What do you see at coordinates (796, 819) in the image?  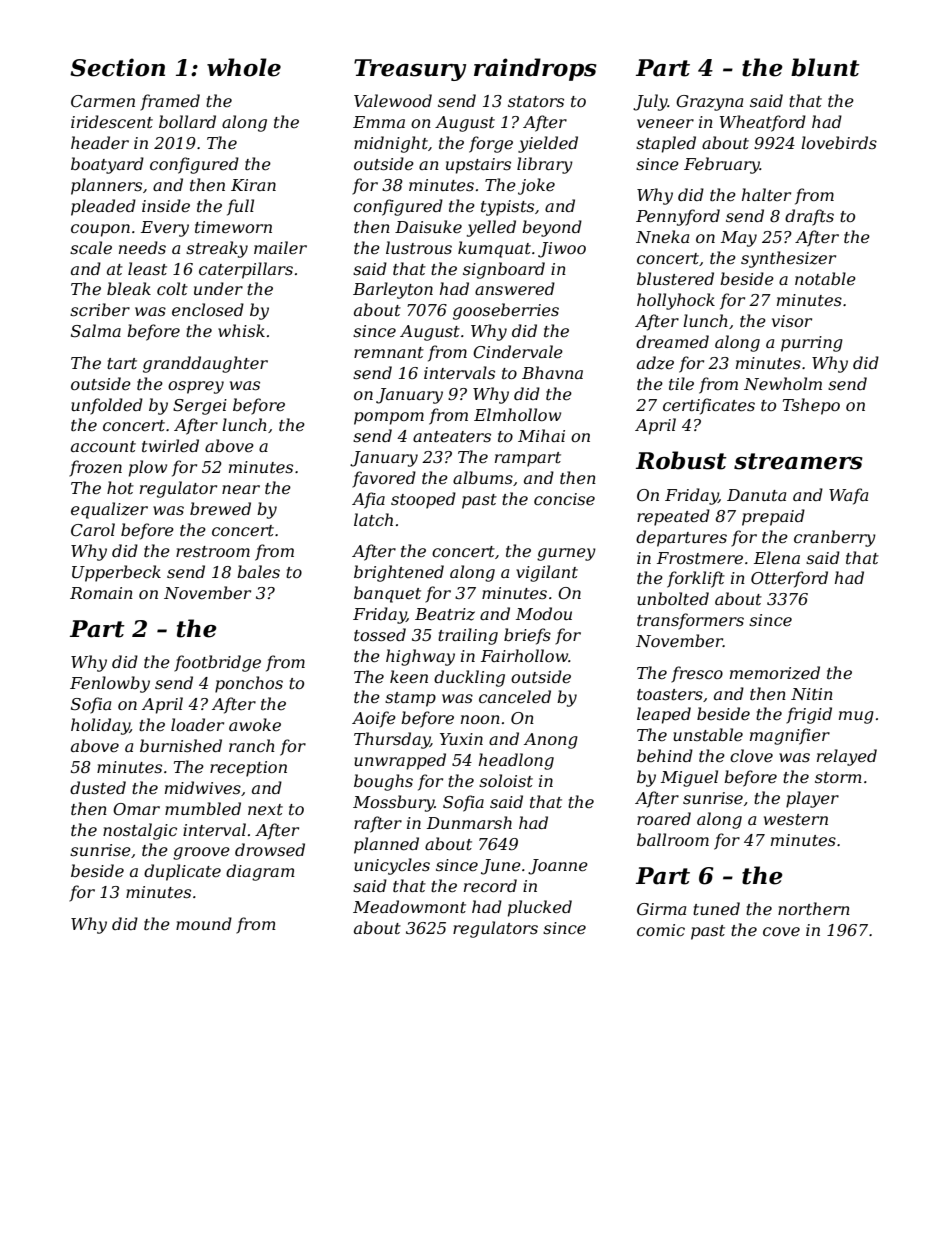 I see `western` at bounding box center [796, 819].
